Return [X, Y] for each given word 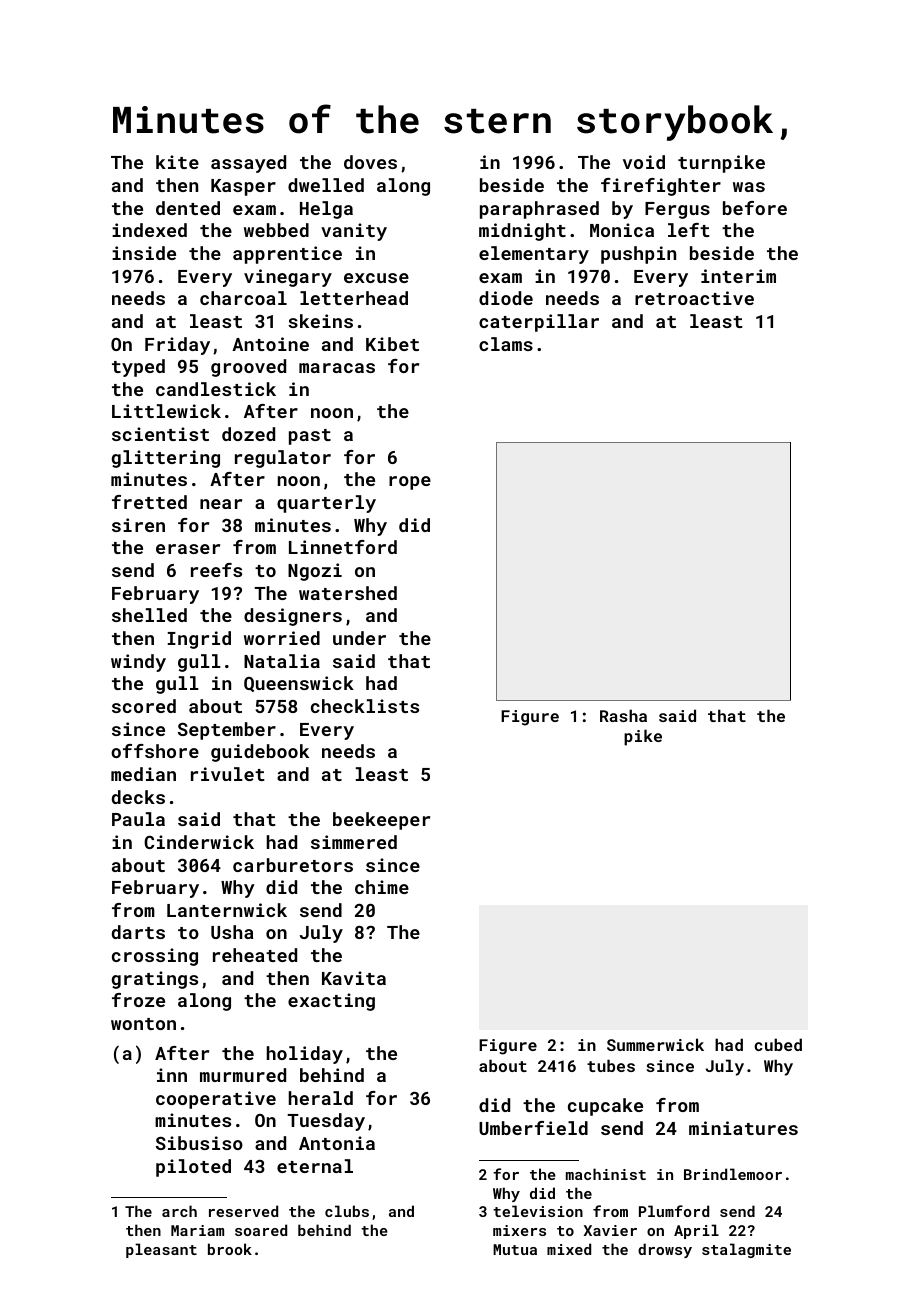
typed [138, 368]
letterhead [354, 298]
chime [382, 887]
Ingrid [199, 640]
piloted [193, 1168]
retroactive [694, 298]
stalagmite [746, 1250]
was [749, 187]
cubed [778, 1044]
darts [138, 932]
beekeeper [381, 821]
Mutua [515, 1249]
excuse [376, 278]
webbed [276, 230]
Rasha [623, 715]
